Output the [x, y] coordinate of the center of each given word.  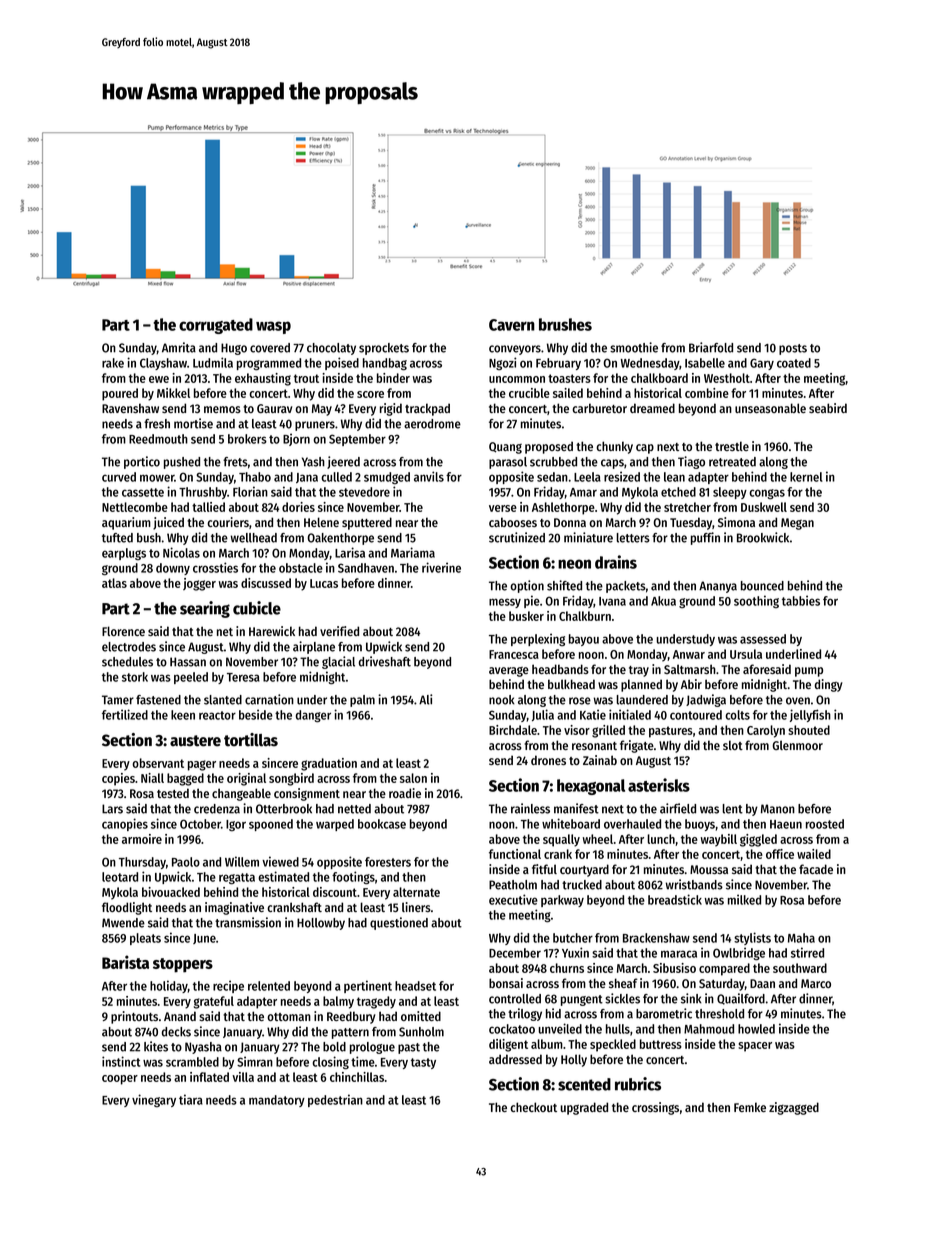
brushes [565, 324]
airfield [678, 808]
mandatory [277, 1101]
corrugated [216, 326]
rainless [530, 808]
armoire [142, 839]
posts [793, 349]
